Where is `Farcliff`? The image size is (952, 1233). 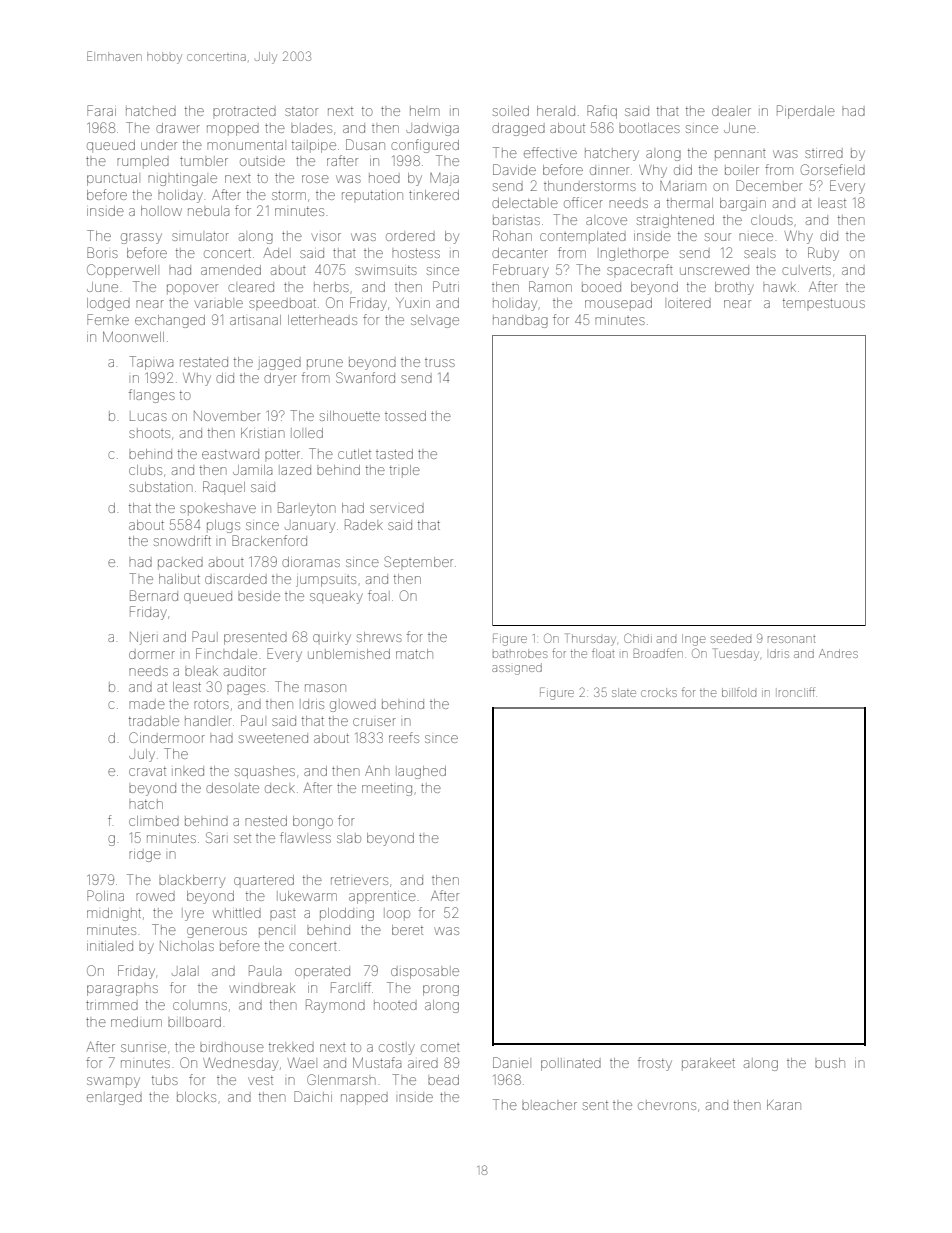 Farcliff is located at coordinates (351, 987).
